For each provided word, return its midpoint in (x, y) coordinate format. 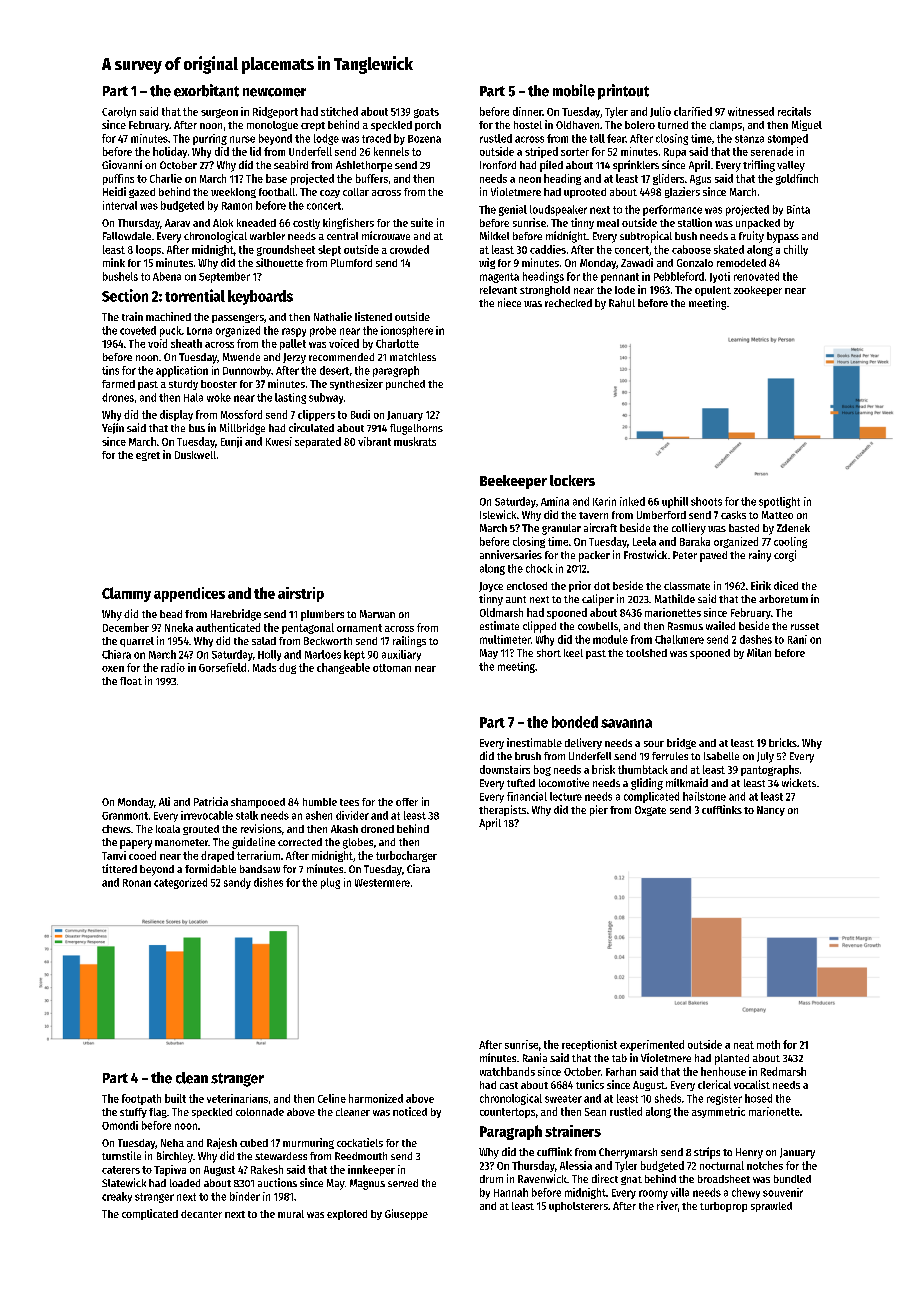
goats (426, 113)
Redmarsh (783, 1071)
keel (573, 653)
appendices (189, 594)
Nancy (771, 811)
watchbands (507, 1071)
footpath (141, 1099)
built (175, 1098)
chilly (796, 250)
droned (377, 829)
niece (509, 302)
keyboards (260, 297)
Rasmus (685, 626)
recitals (794, 111)
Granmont (125, 816)
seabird (291, 164)
